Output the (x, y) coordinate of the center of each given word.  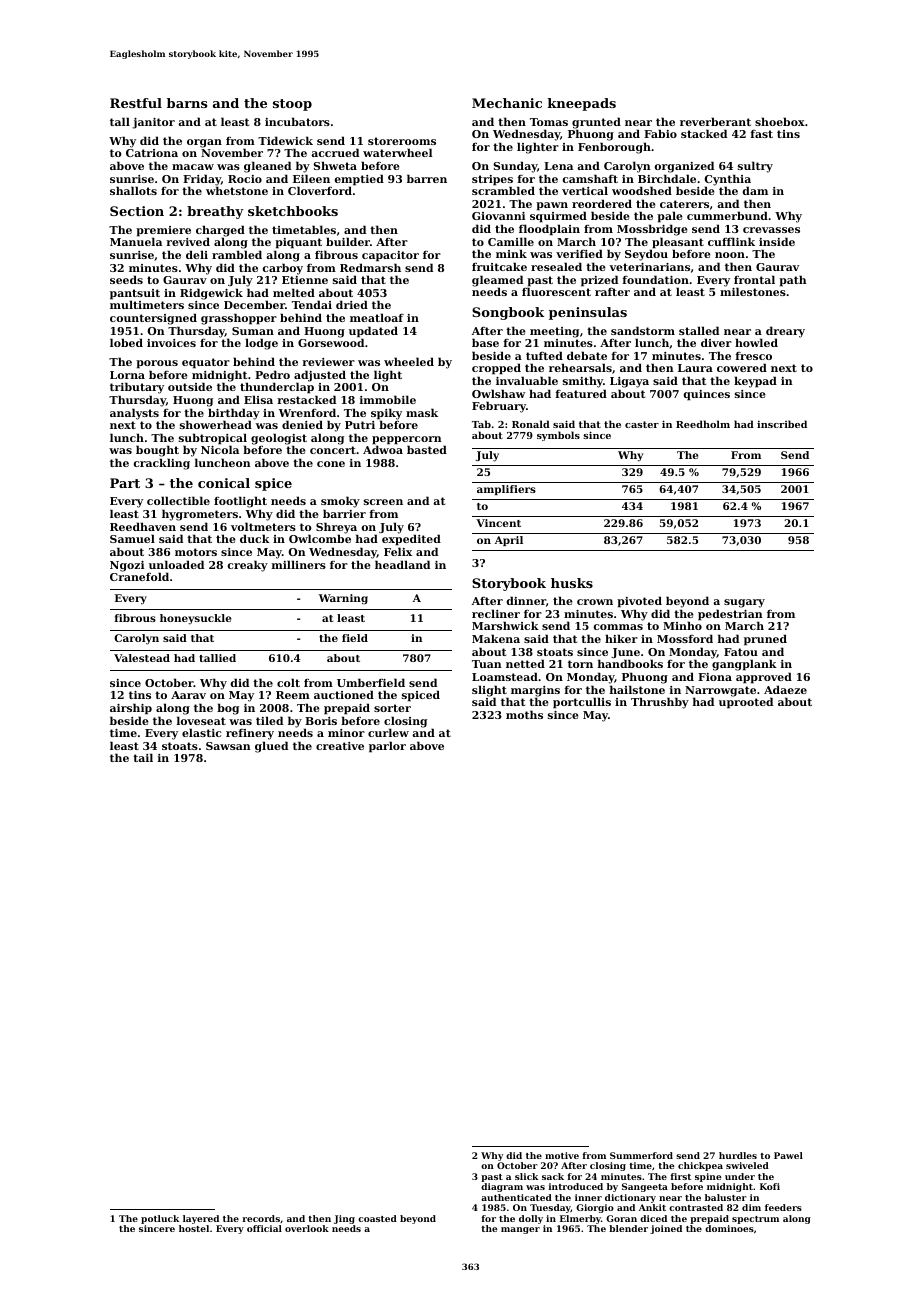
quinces (707, 395)
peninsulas (588, 313)
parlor (387, 747)
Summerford (641, 1155)
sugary (744, 603)
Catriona (152, 153)
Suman (253, 331)
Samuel (132, 538)
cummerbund (727, 215)
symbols (558, 436)
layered (201, 1219)
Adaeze (785, 689)
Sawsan (228, 746)
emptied (359, 180)
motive (562, 1155)
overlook (307, 1228)
